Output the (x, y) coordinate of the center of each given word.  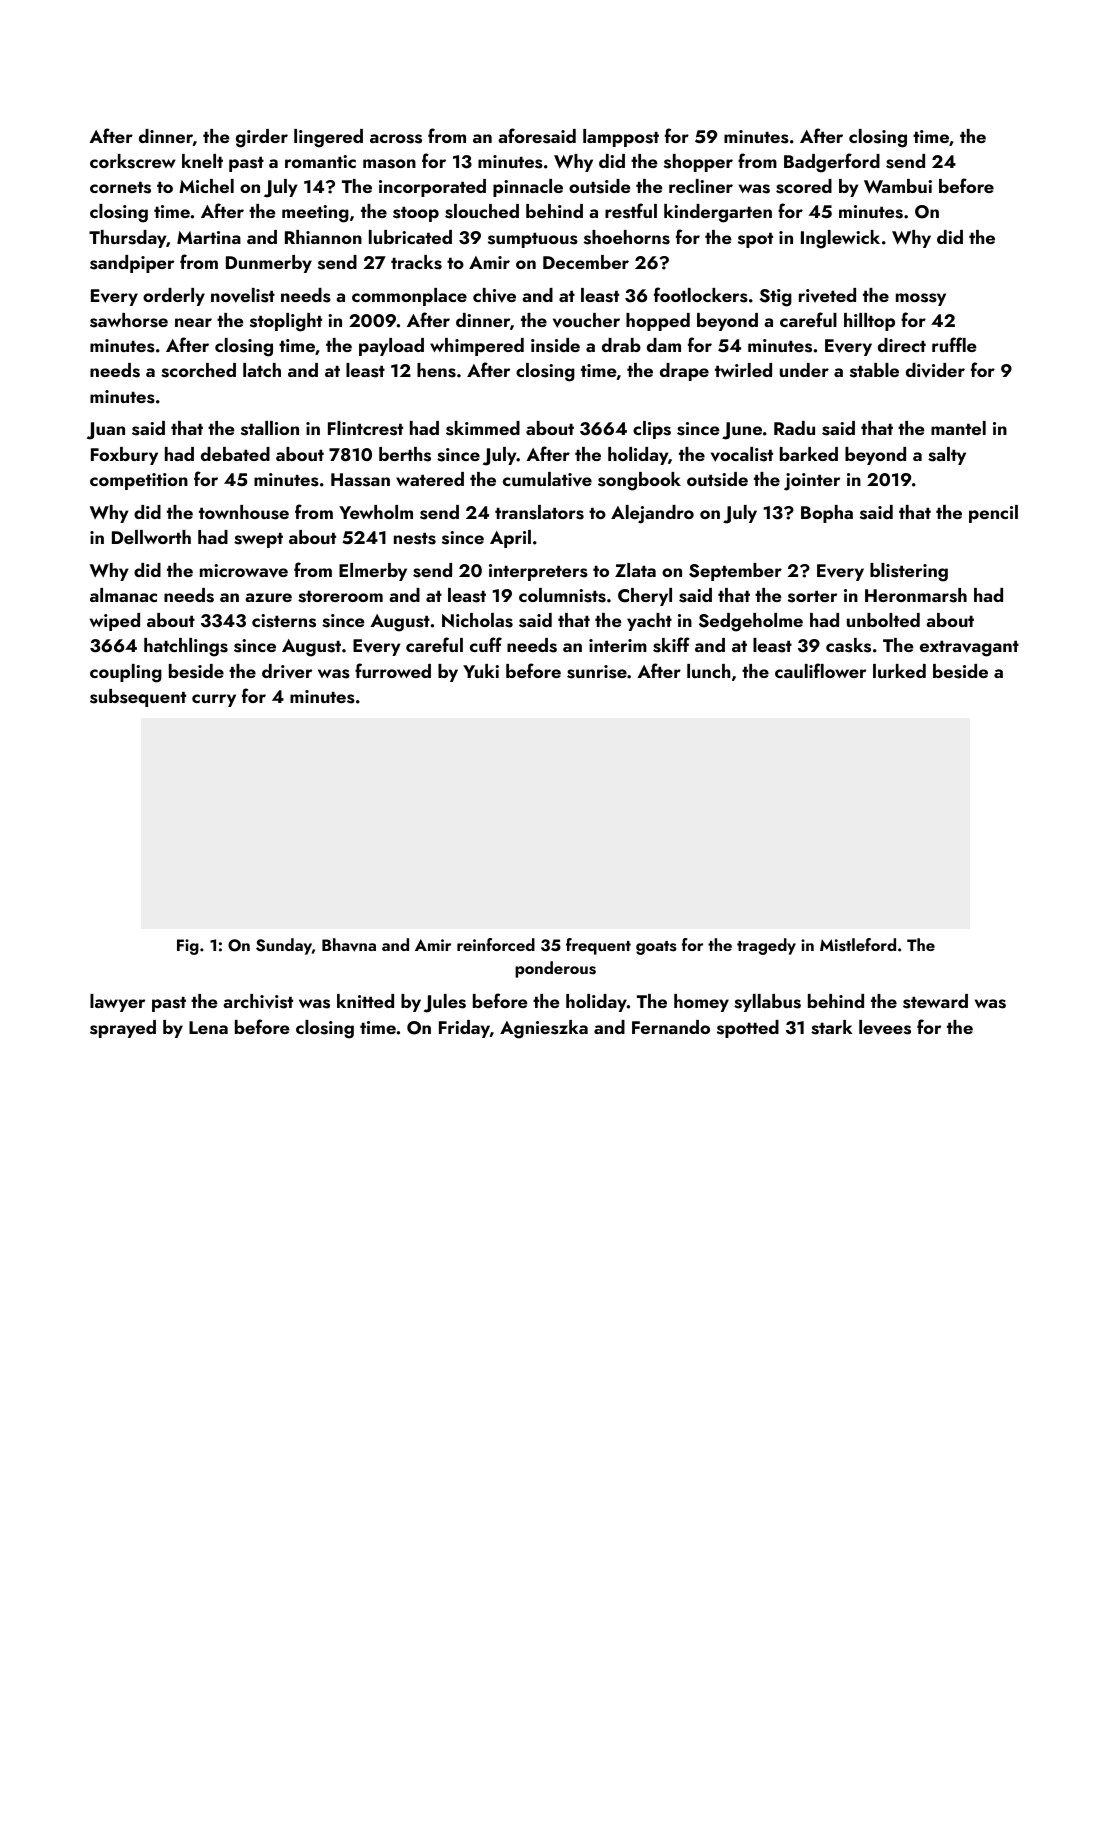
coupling (126, 673)
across (396, 139)
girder (262, 138)
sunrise (597, 672)
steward (935, 1001)
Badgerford (832, 163)
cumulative (547, 479)
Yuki (481, 671)
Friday (464, 1029)
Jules (445, 1003)
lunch (708, 671)
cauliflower (820, 670)
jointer (812, 482)
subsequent (138, 698)
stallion (270, 428)
